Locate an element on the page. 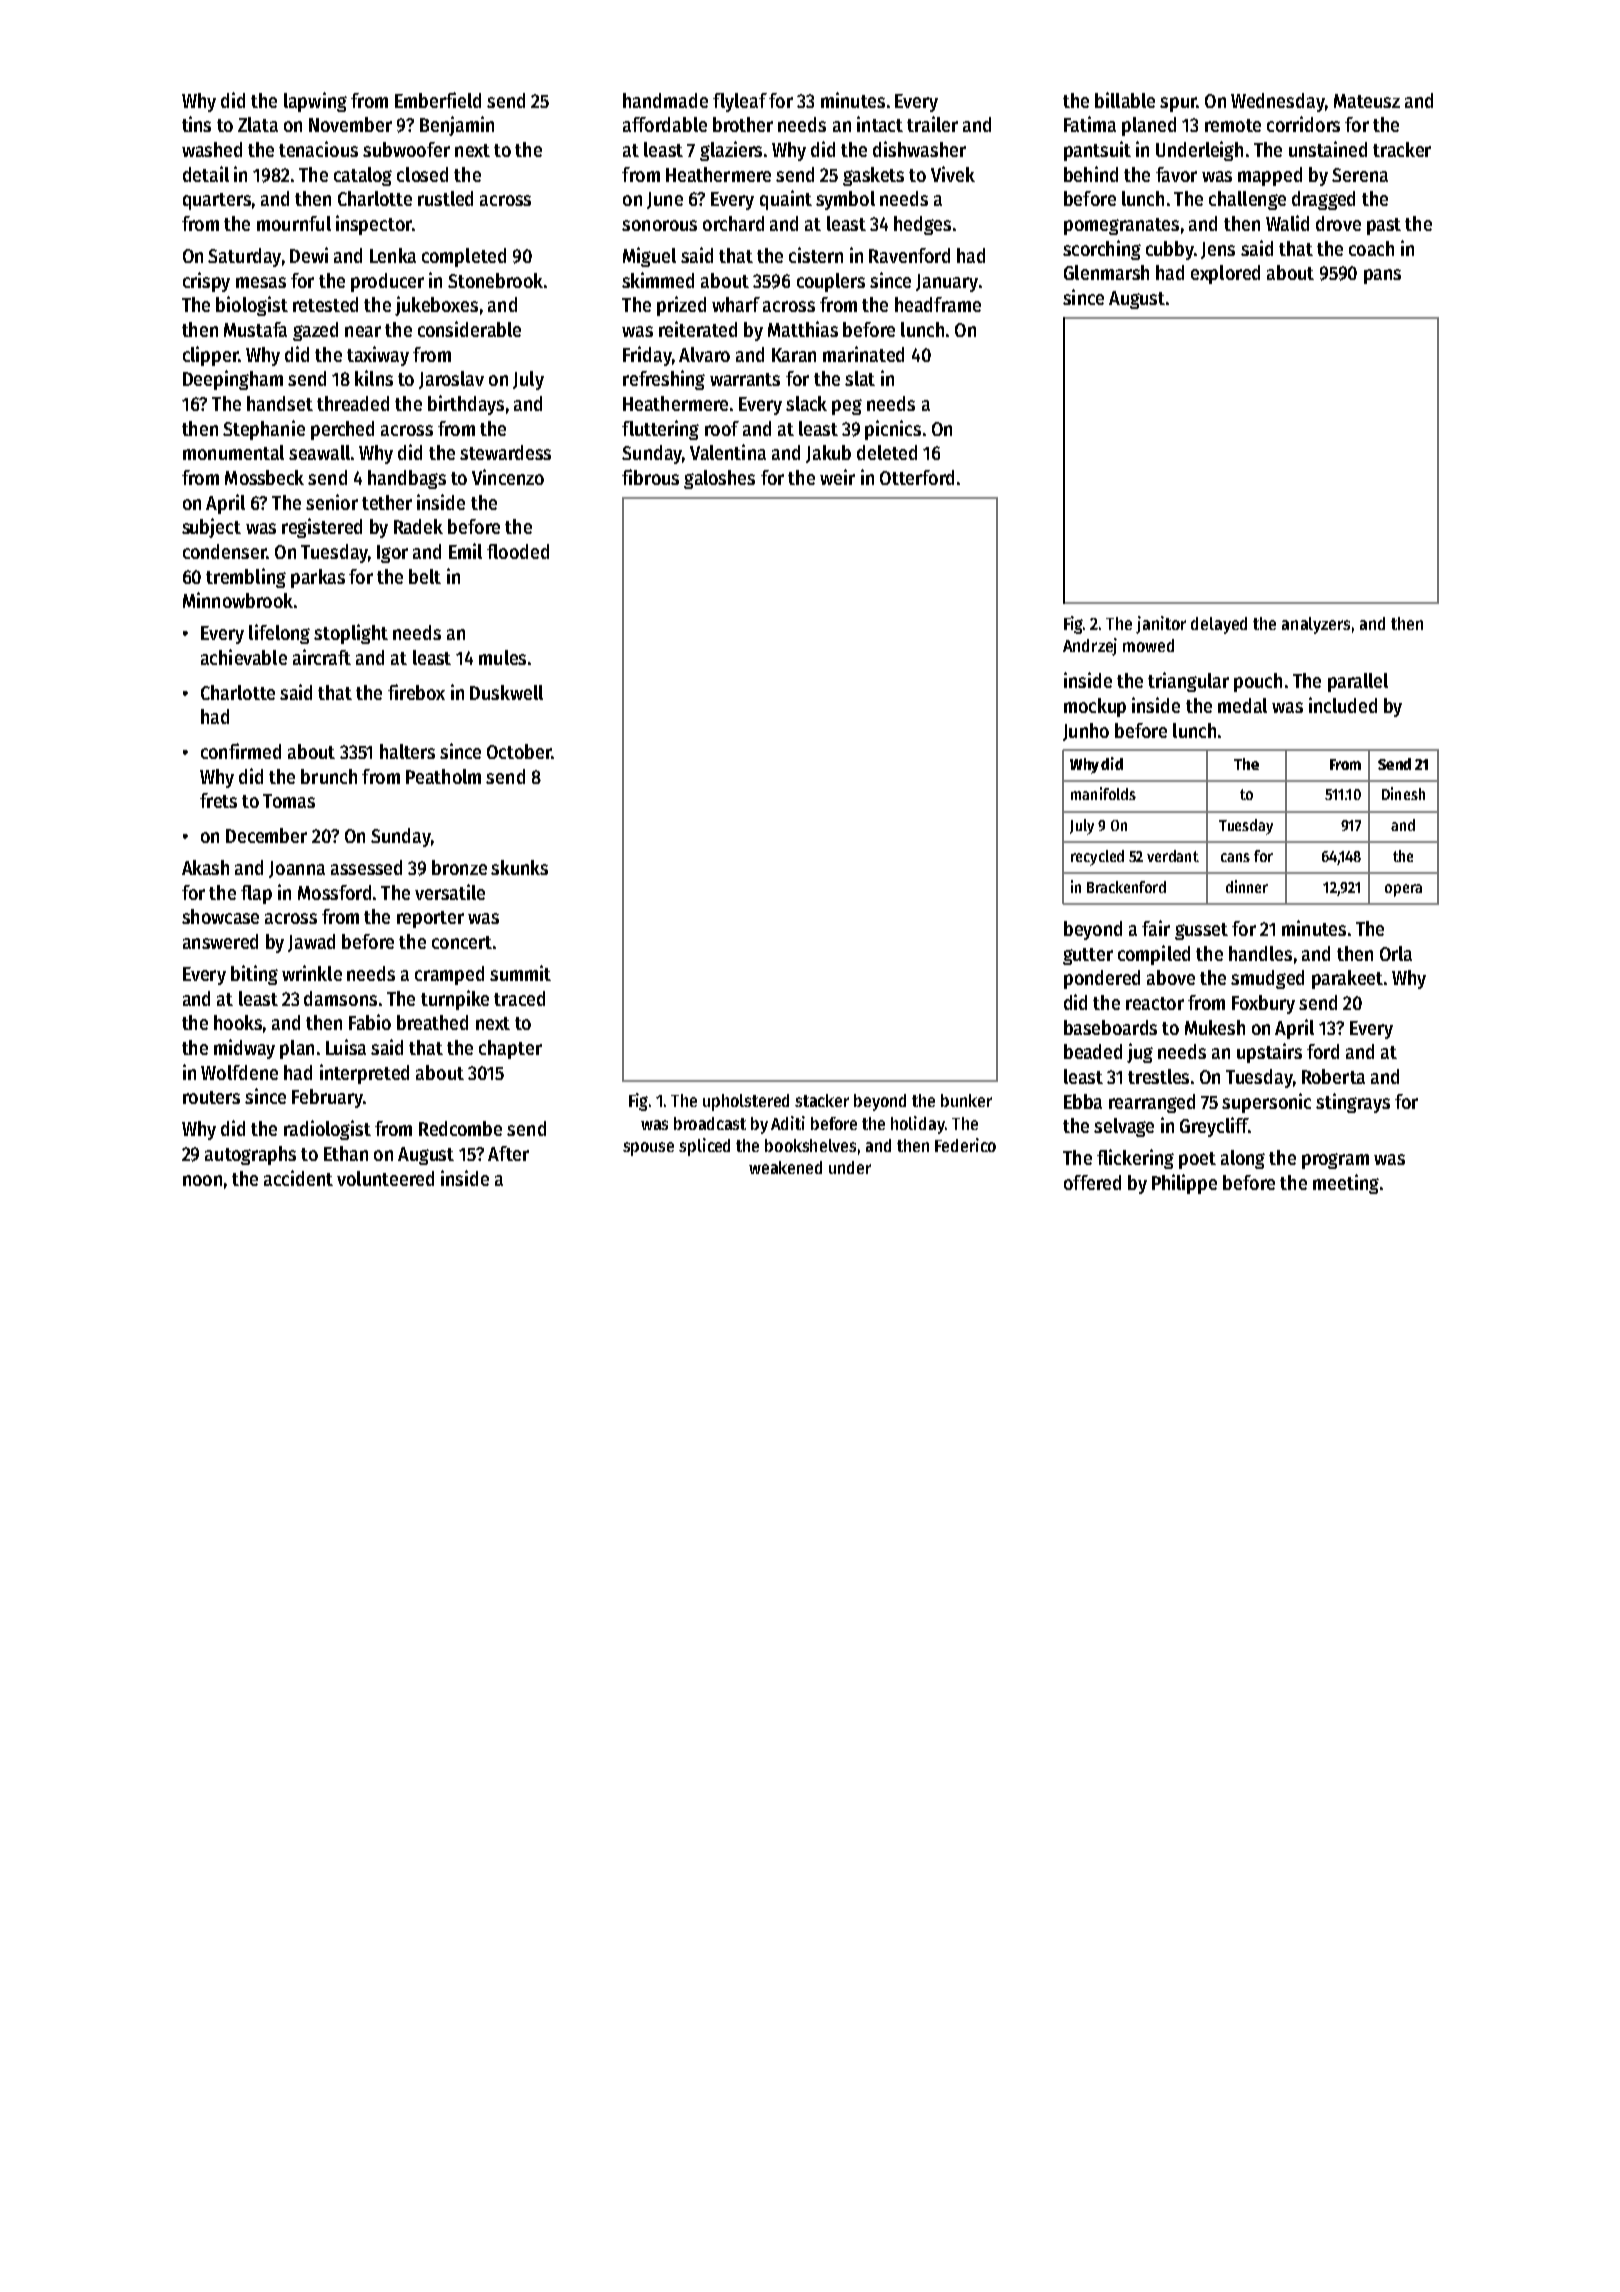 The image size is (1620, 2292). lapwing is located at coordinates (315, 102).
